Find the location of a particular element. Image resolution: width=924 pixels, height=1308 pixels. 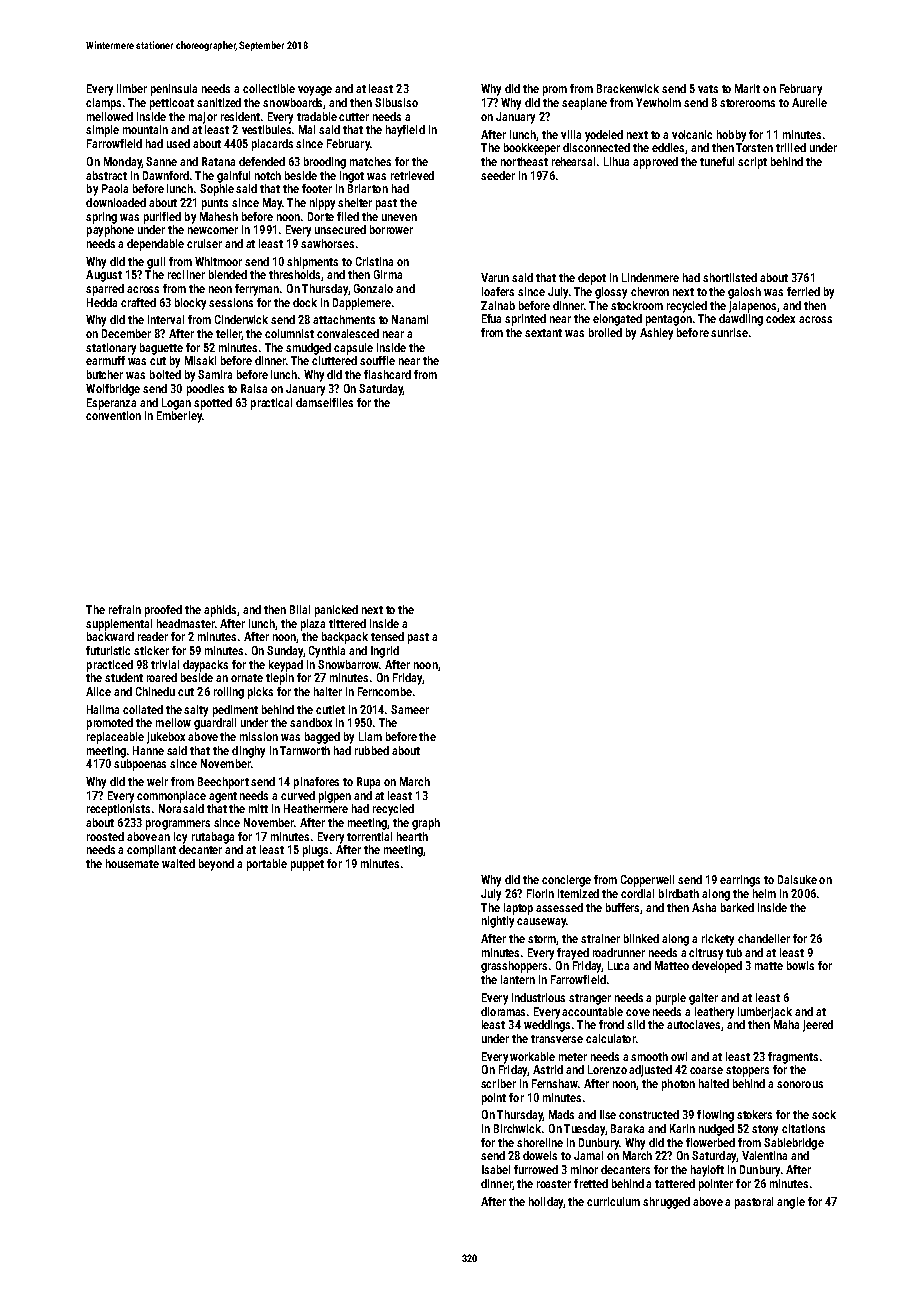

Brackenwick is located at coordinates (628, 88).
